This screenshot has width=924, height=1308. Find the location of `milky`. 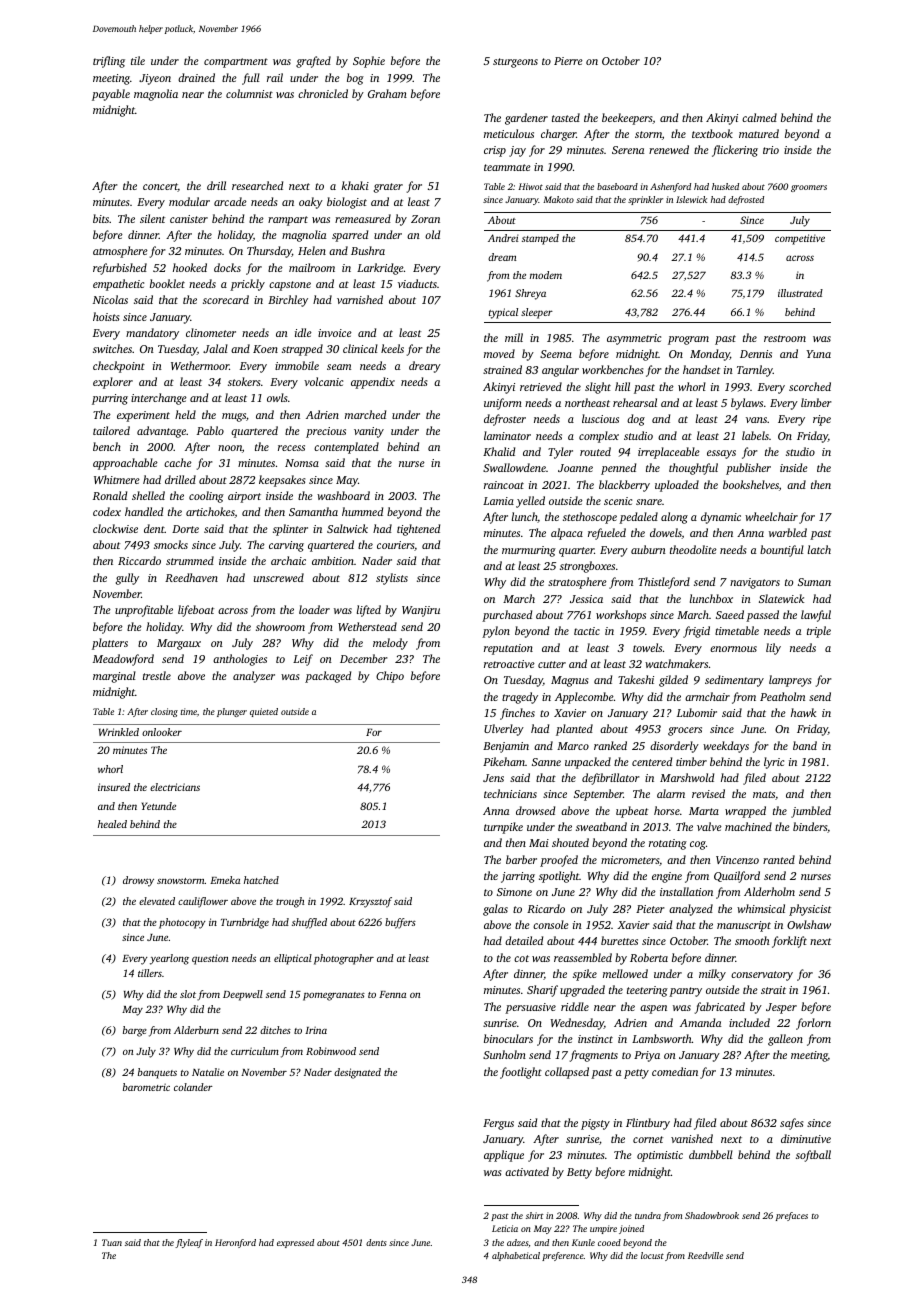

milky is located at coordinates (712, 975).
